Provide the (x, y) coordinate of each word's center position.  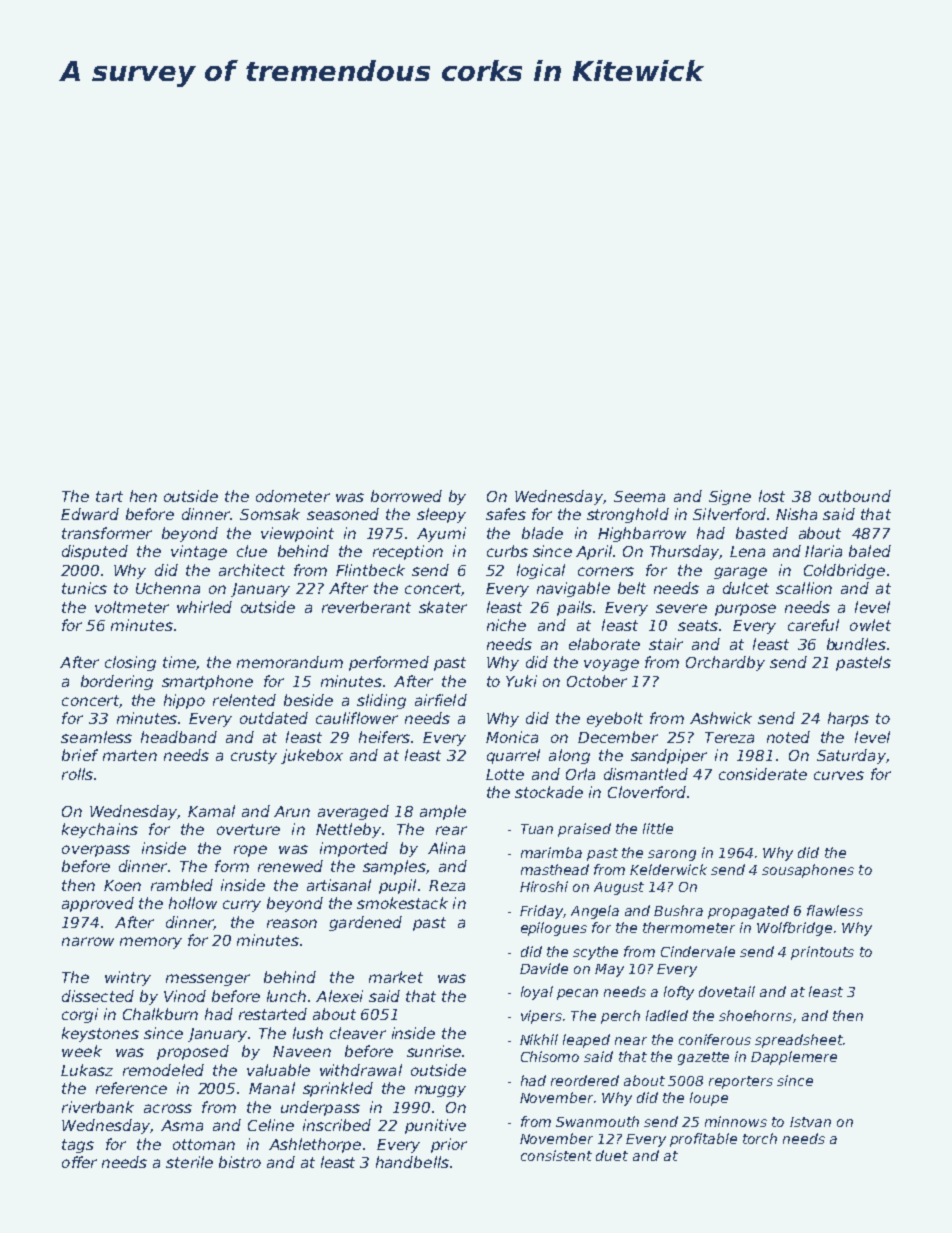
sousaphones (808, 871)
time (179, 662)
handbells (412, 1162)
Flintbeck (370, 570)
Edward (90, 514)
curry (242, 906)
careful (813, 625)
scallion (804, 588)
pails (574, 608)
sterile (189, 1162)
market (396, 977)
